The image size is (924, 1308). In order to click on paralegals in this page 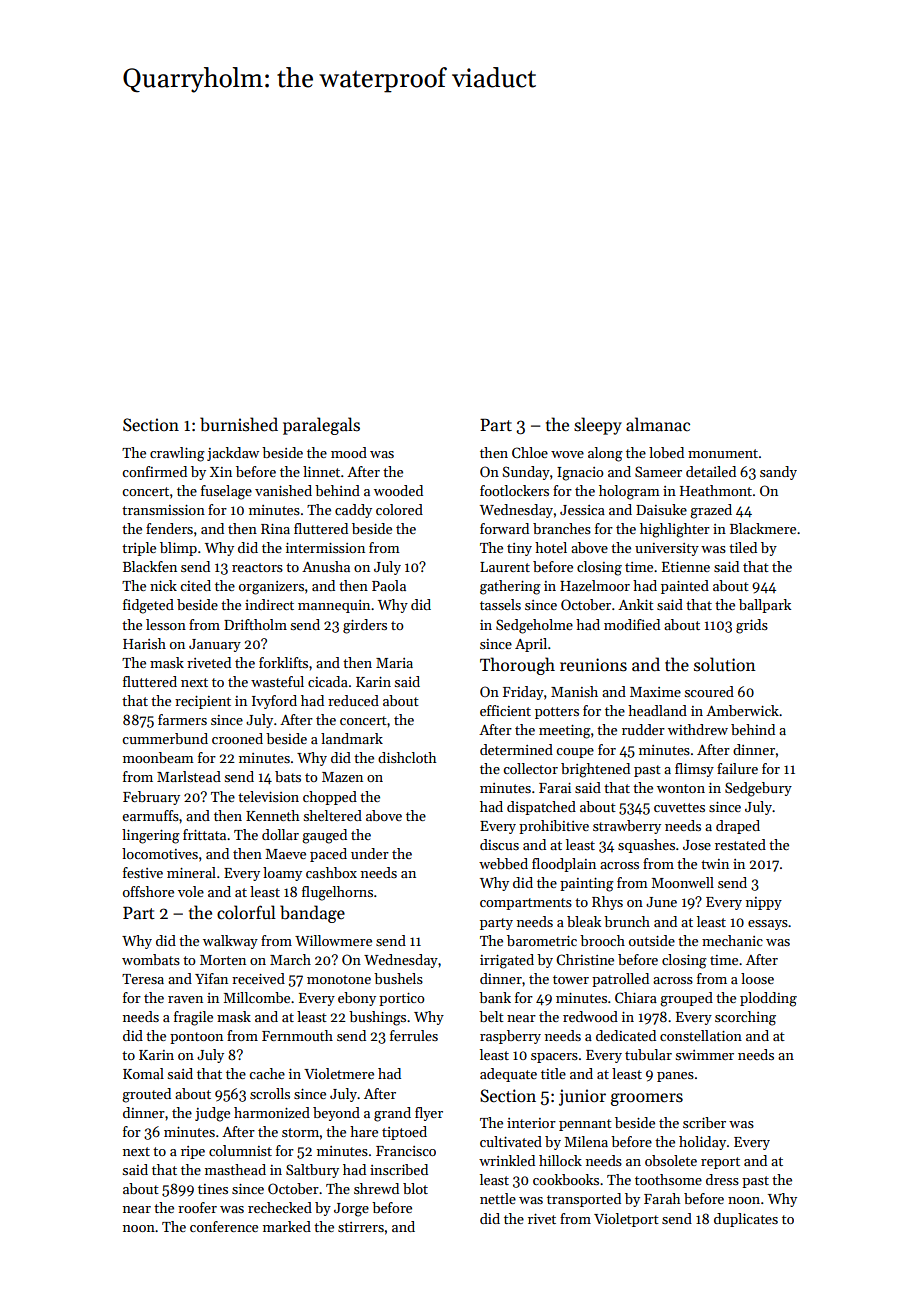, I will do `click(321, 426)`.
